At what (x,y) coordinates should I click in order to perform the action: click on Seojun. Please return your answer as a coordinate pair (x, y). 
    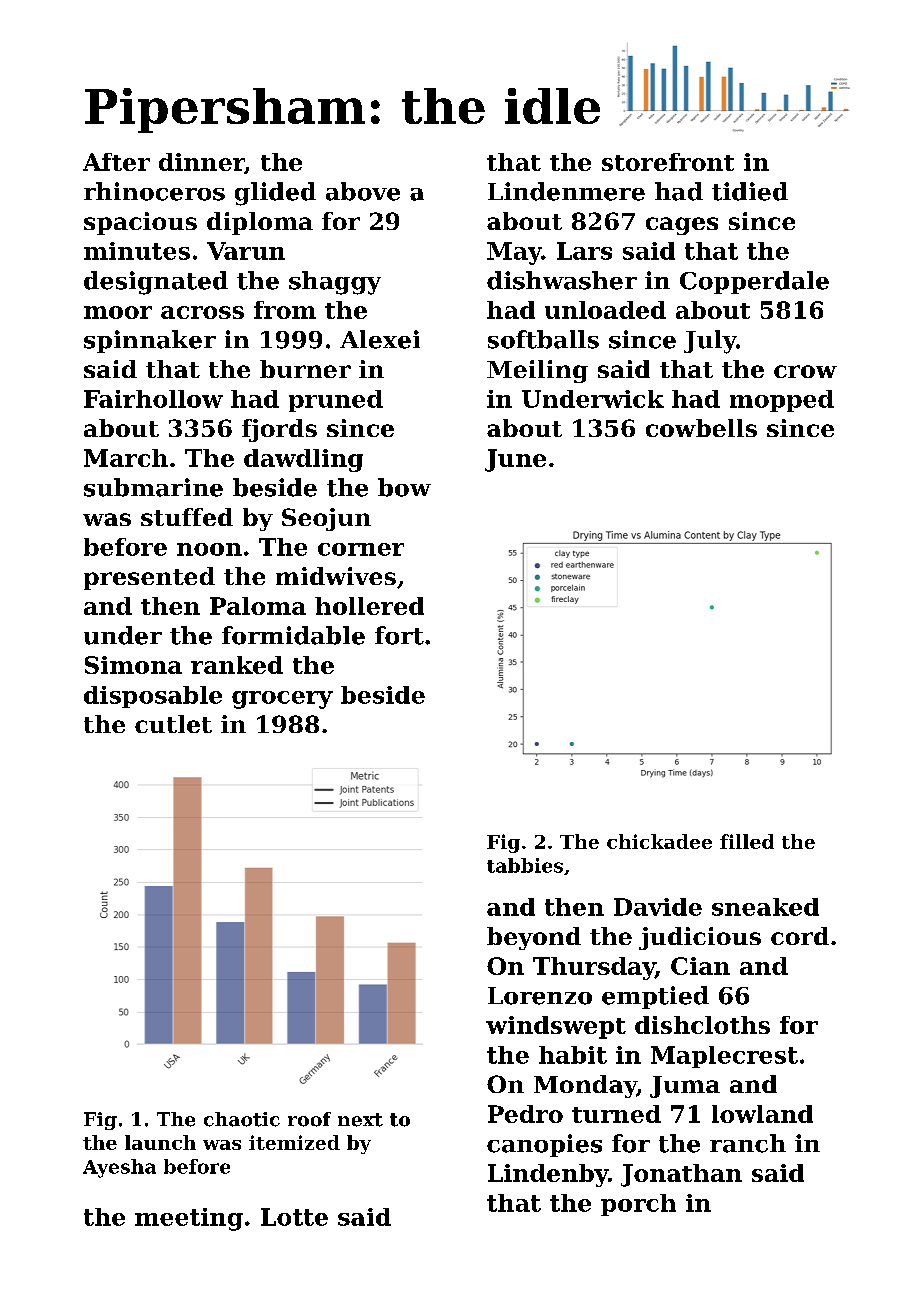
    Looking at the image, I should click on (326, 519).
